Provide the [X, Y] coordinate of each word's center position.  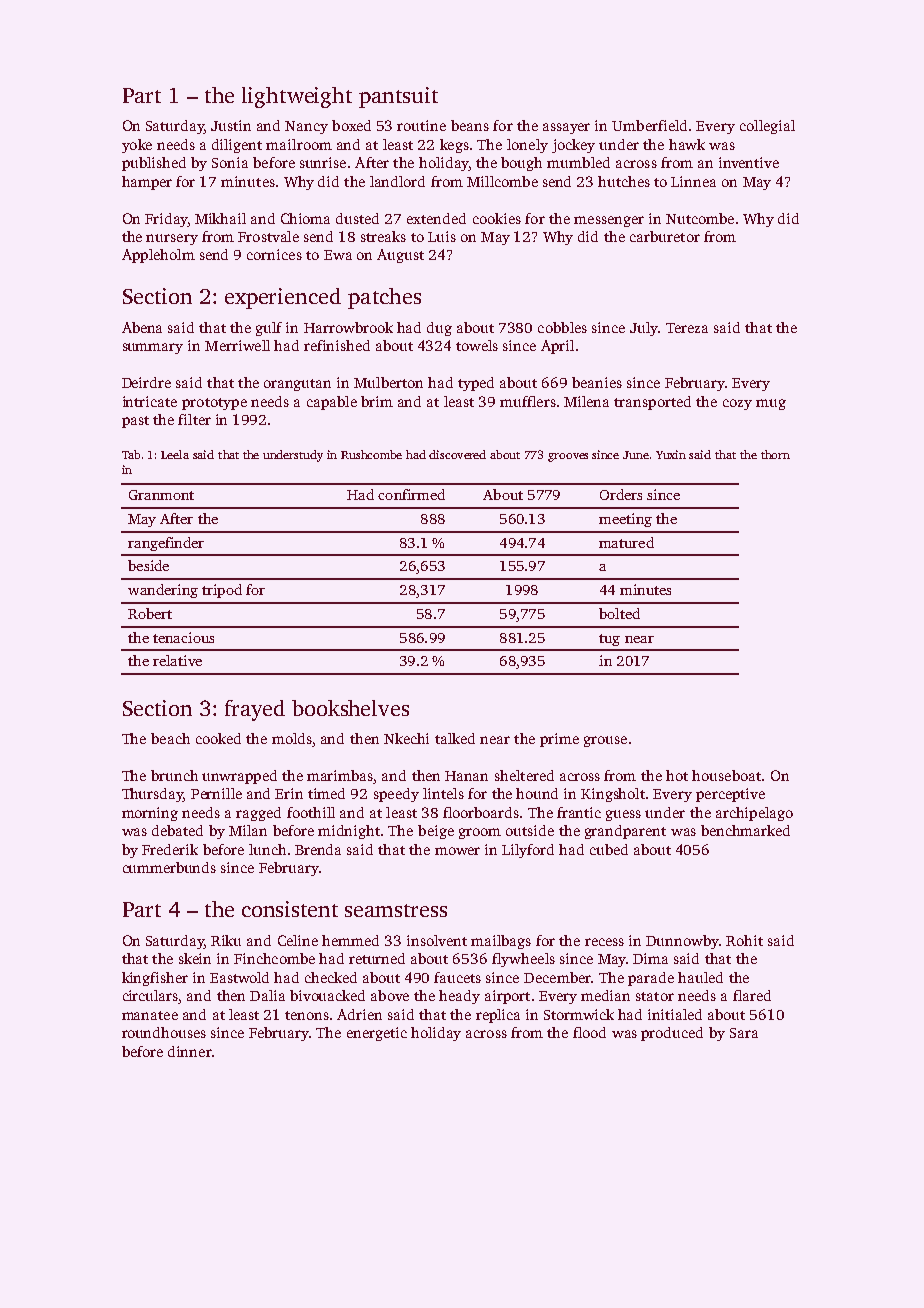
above [390, 995]
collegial [767, 127]
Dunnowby [682, 942]
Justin [231, 125]
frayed [255, 710]
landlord [397, 181]
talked [455, 738]
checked [331, 977]
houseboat [726, 775]
